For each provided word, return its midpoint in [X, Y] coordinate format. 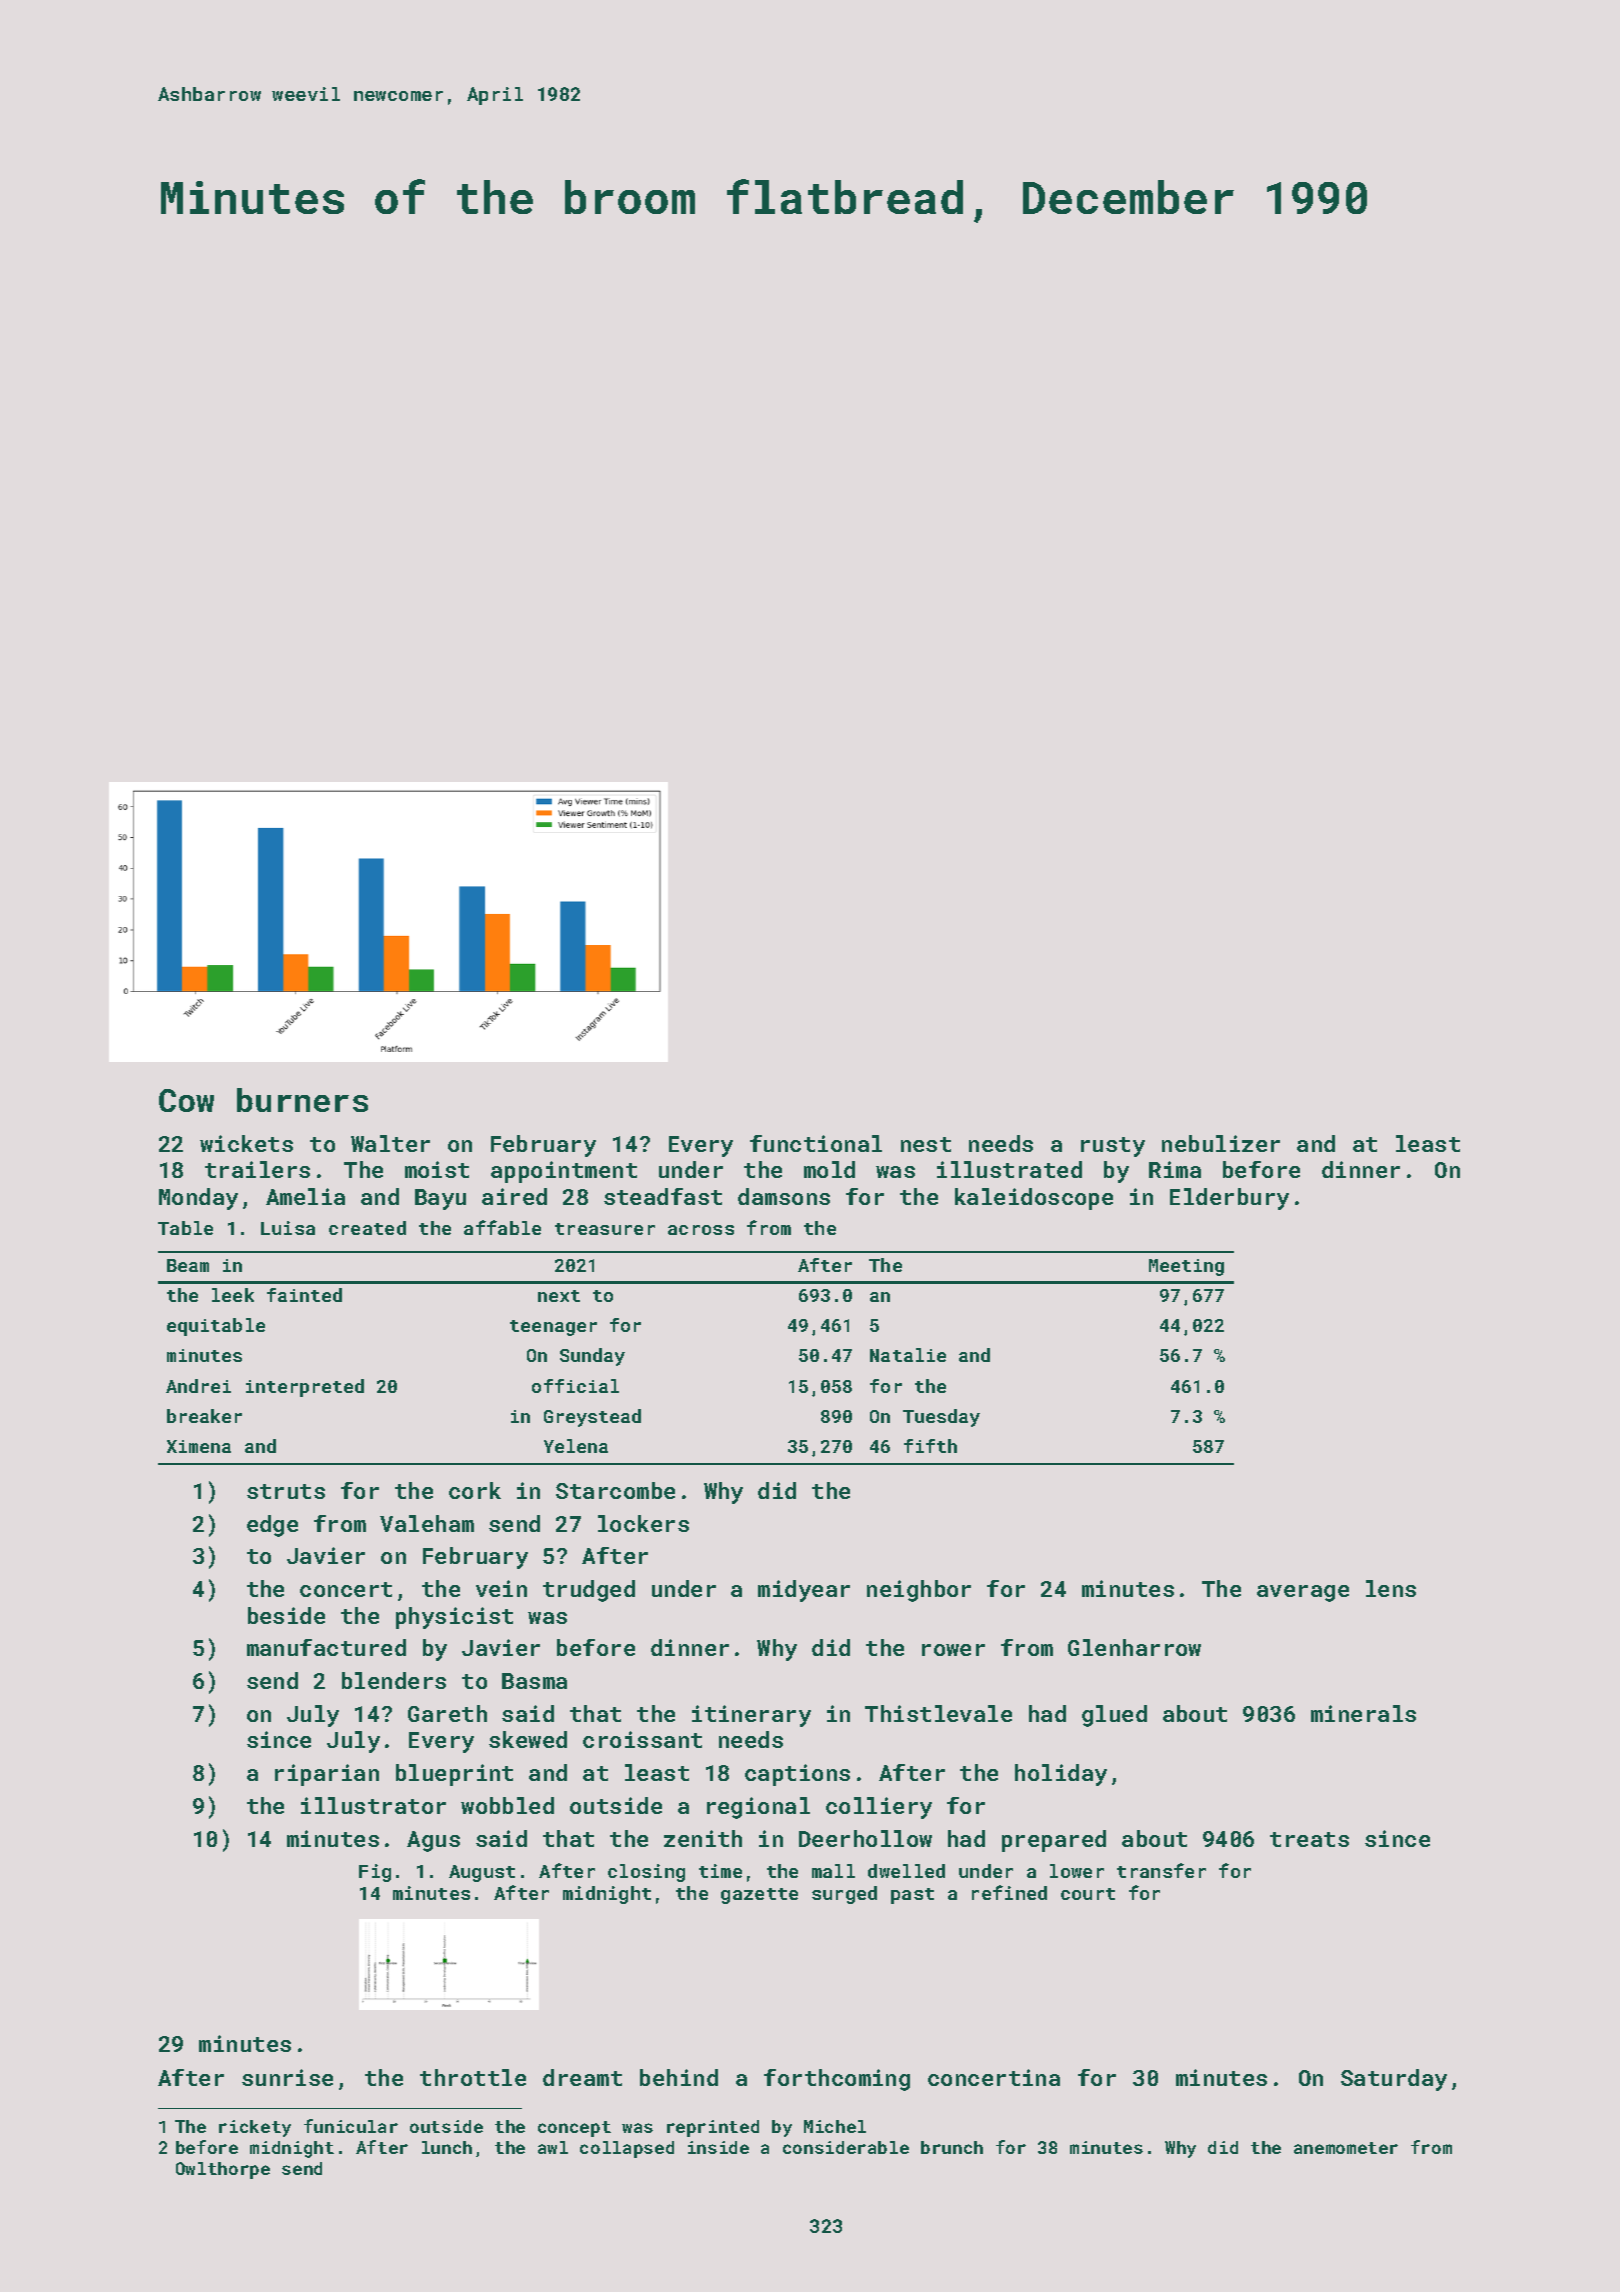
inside [718, 2147]
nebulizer [1221, 1143]
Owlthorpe [223, 2170]
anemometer [1346, 2148]
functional [816, 1143]
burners [302, 1100]
